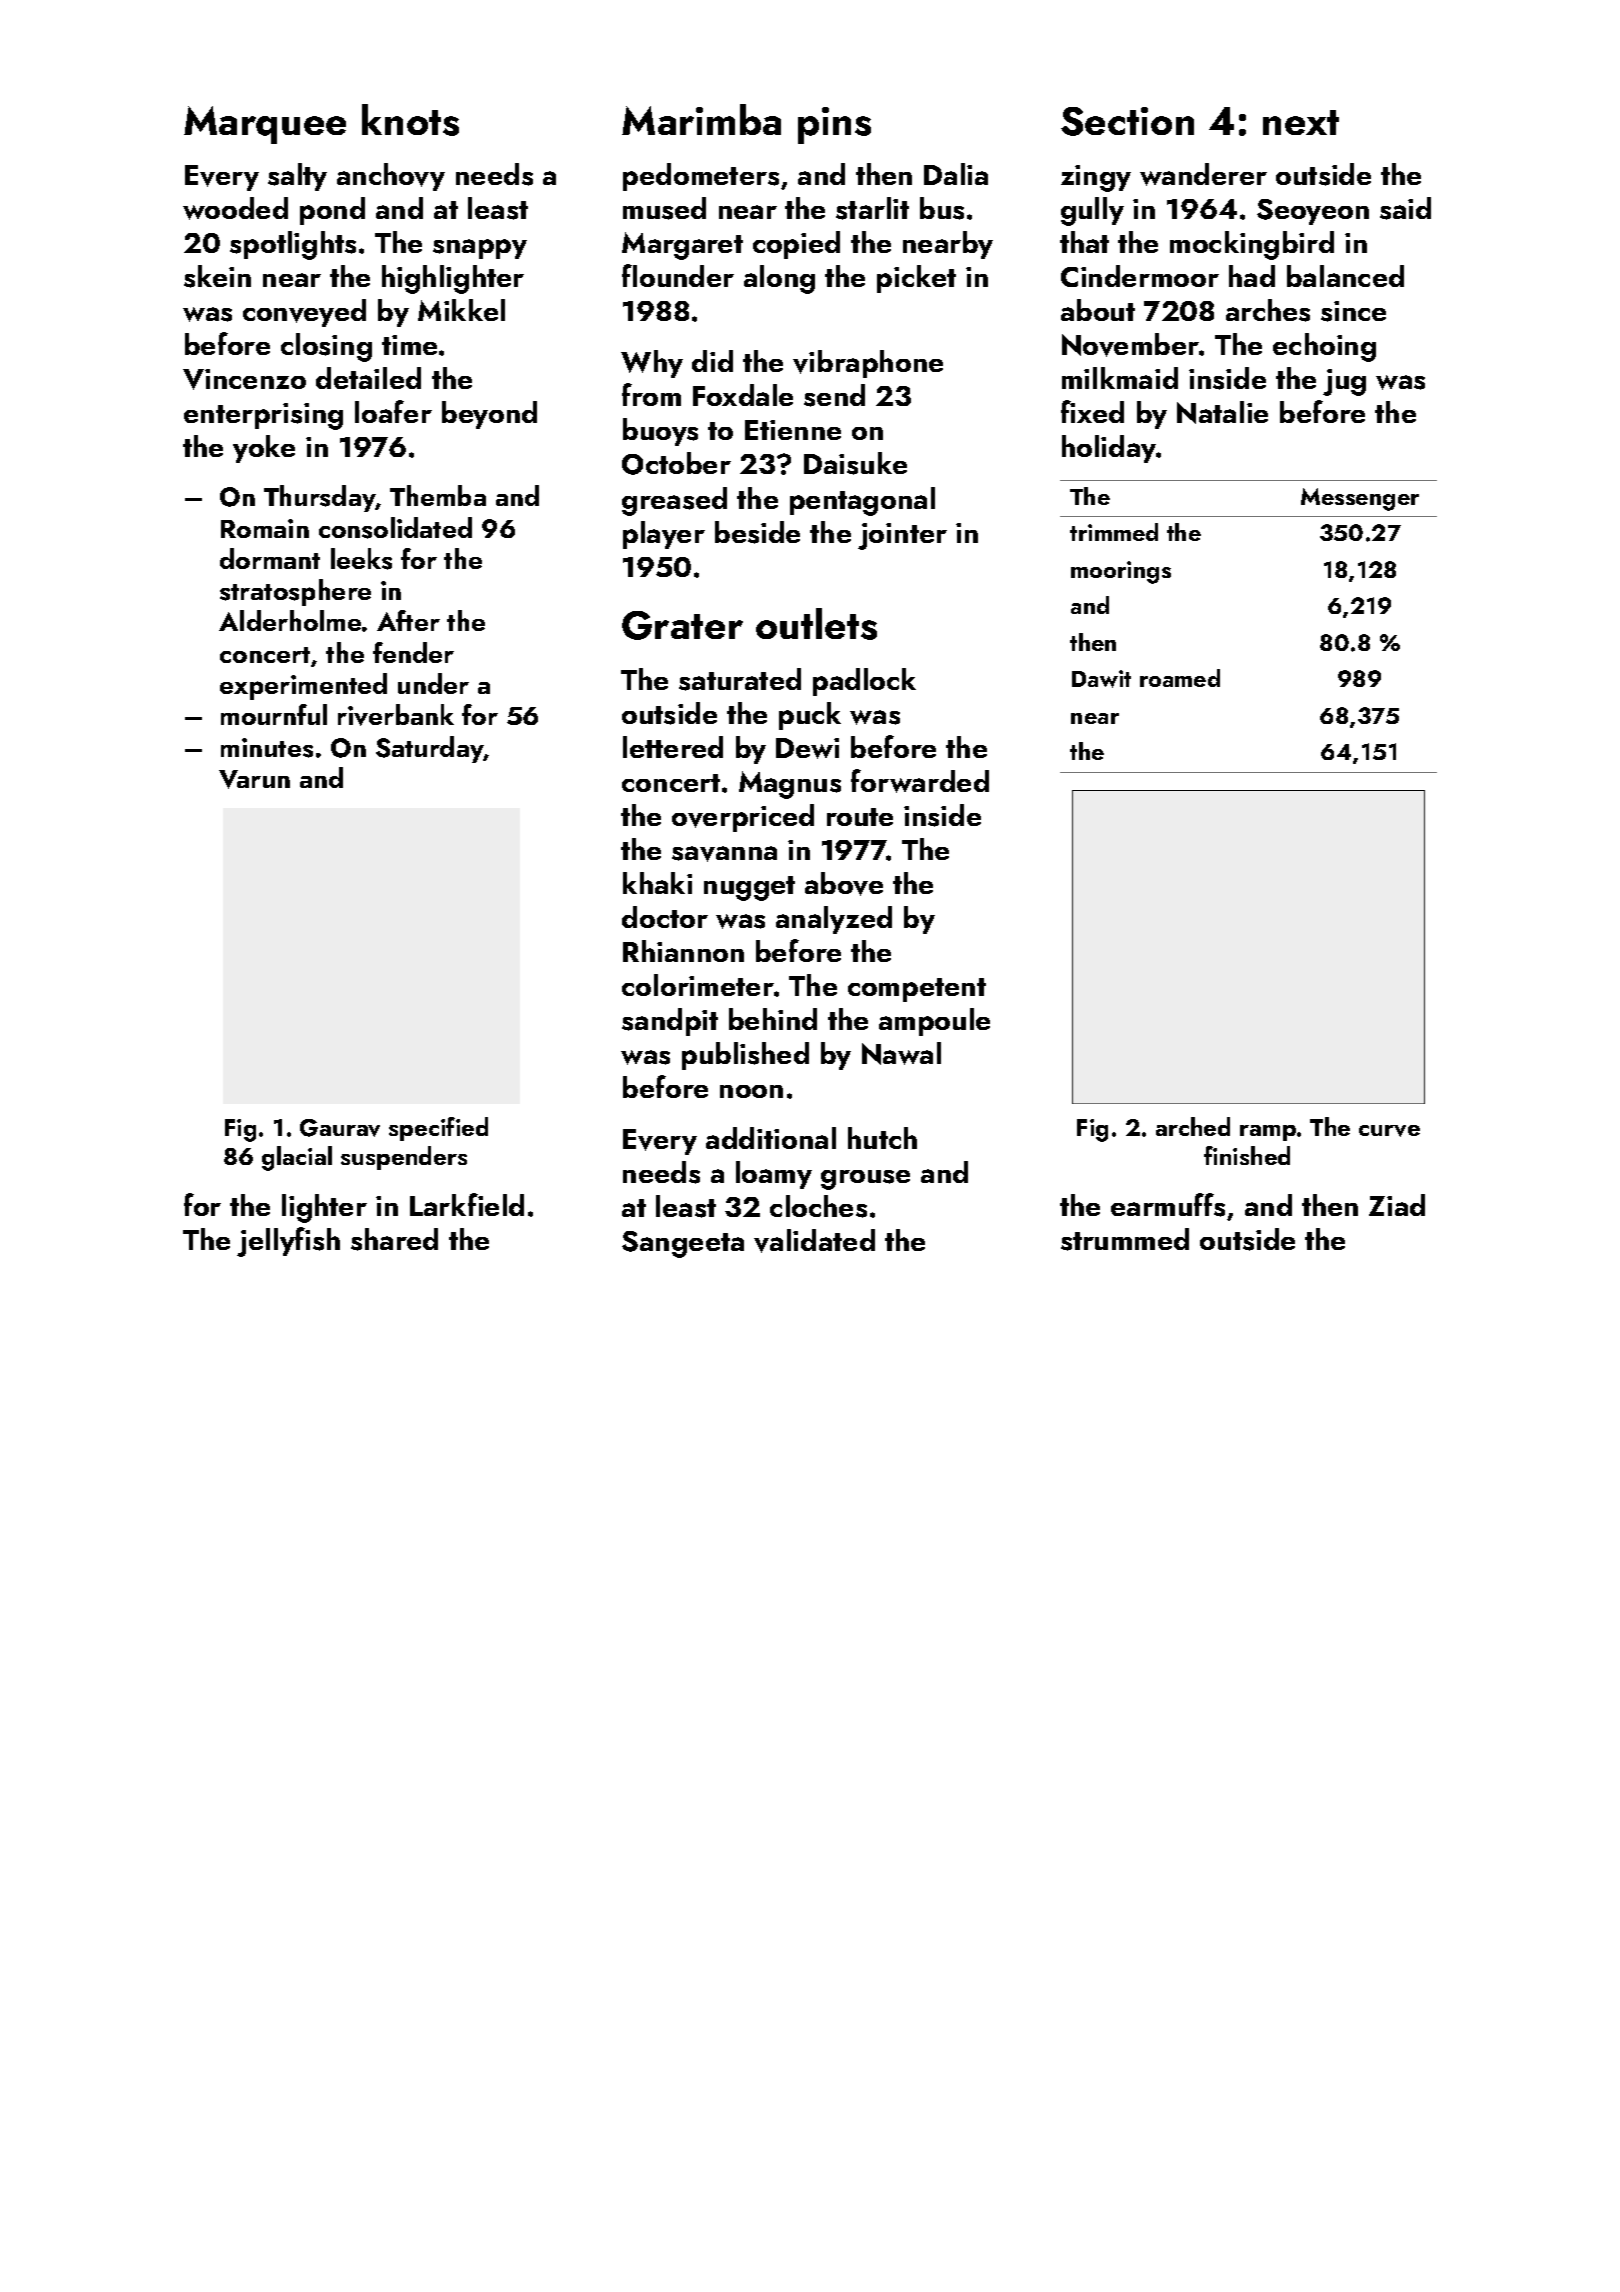  I want to click on Grater, so click(682, 625).
